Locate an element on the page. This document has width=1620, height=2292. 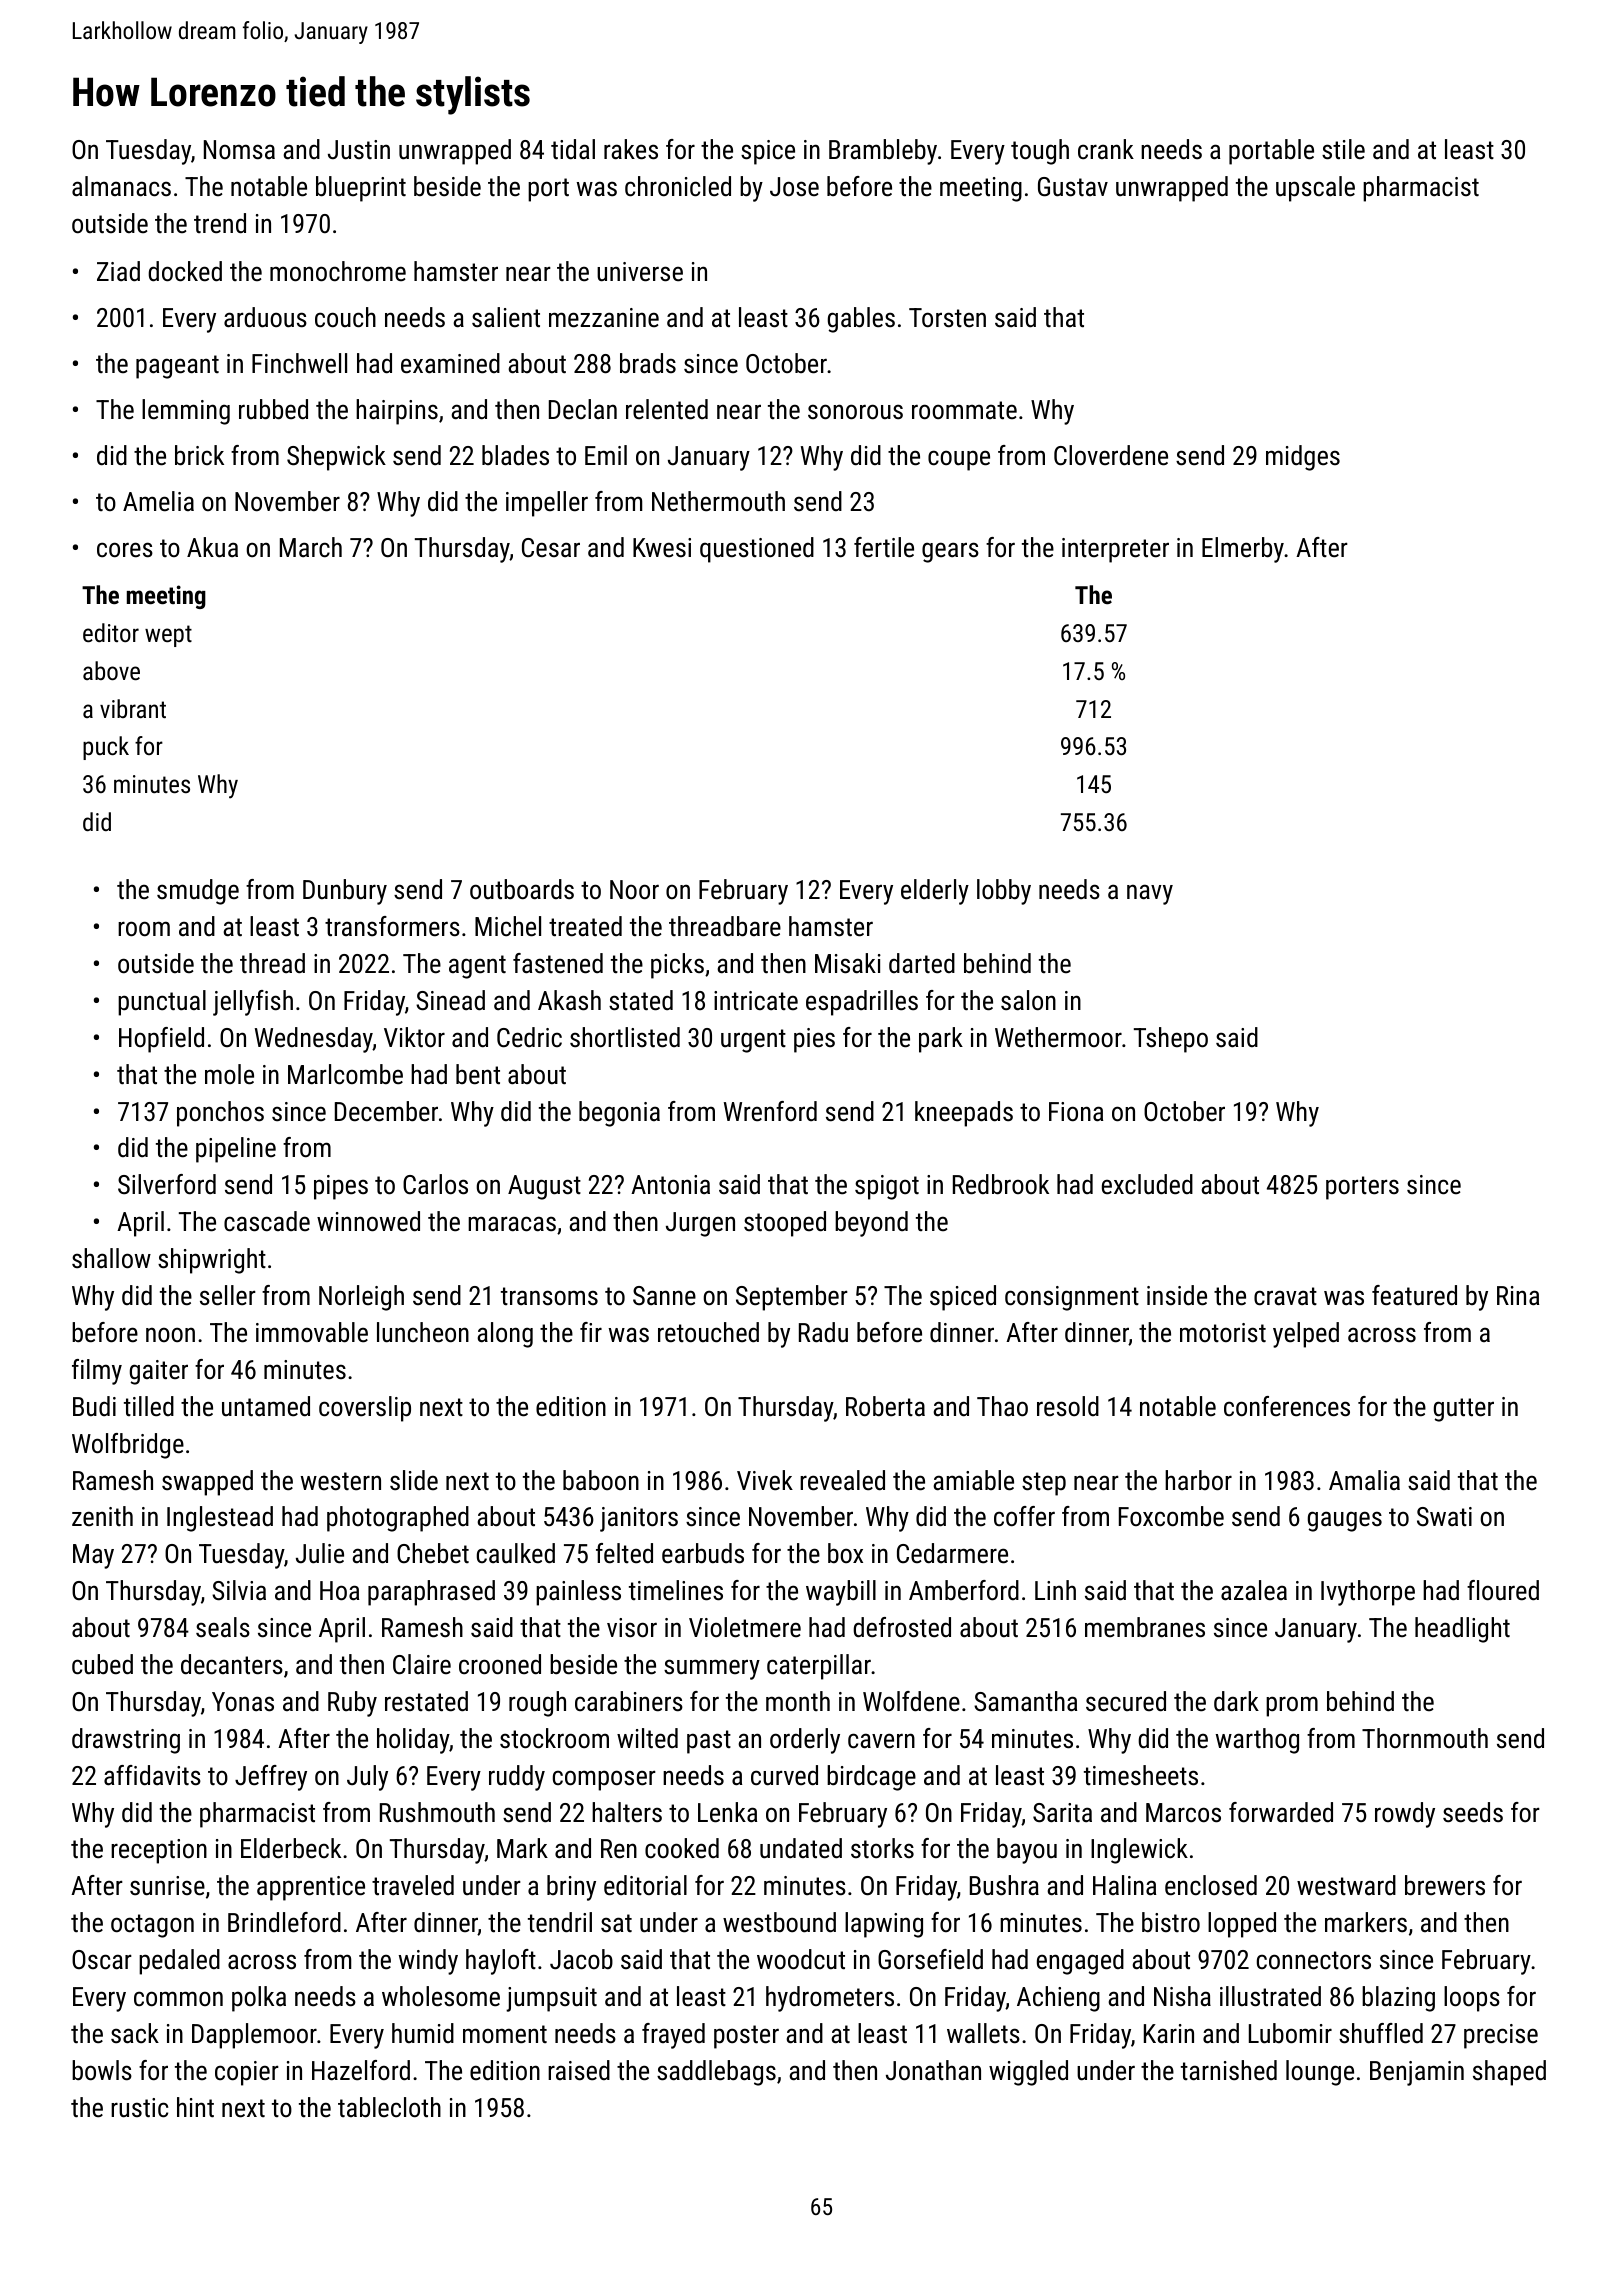
Dunbury is located at coordinates (345, 892).
